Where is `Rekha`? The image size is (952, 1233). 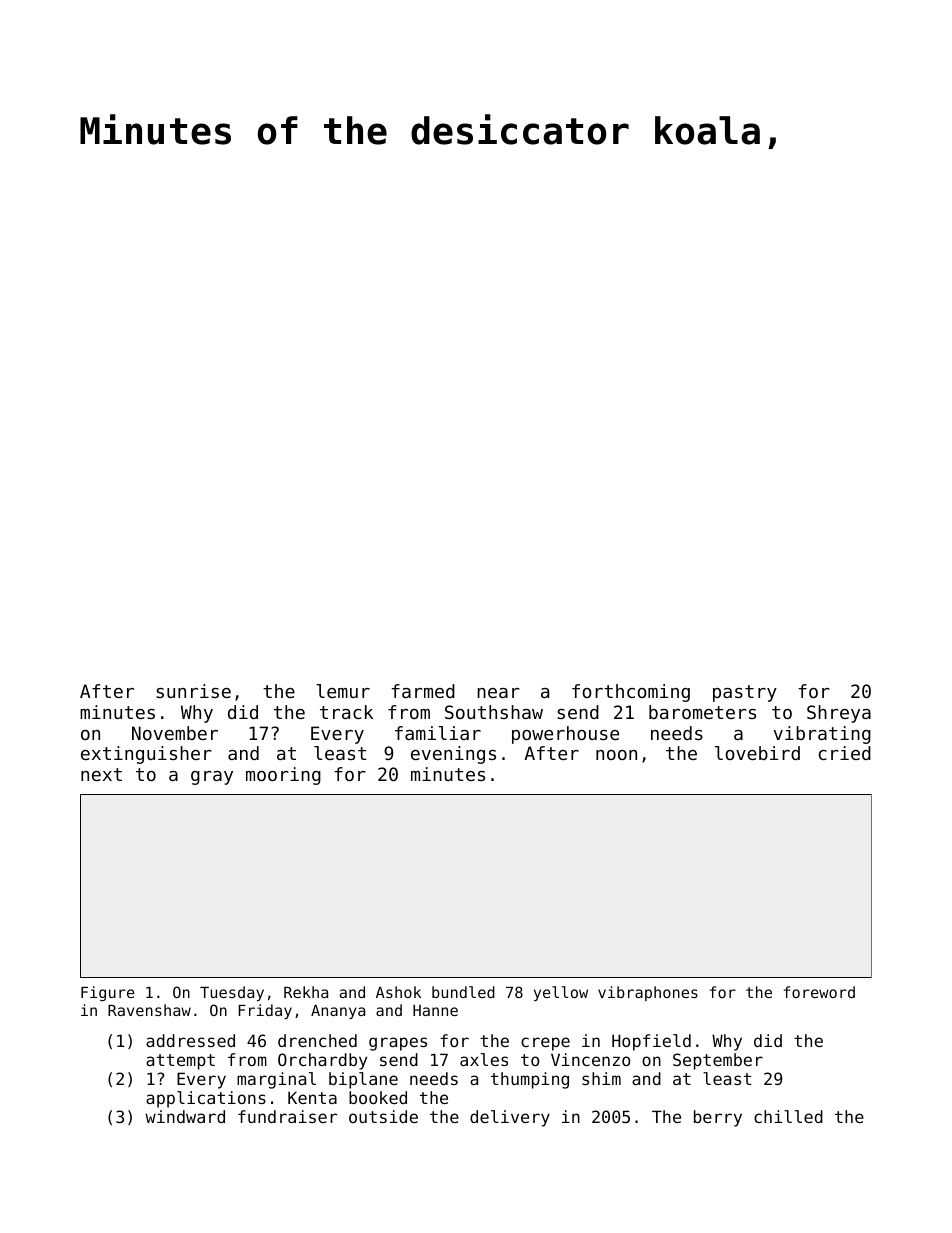
Rekha is located at coordinates (306, 992).
